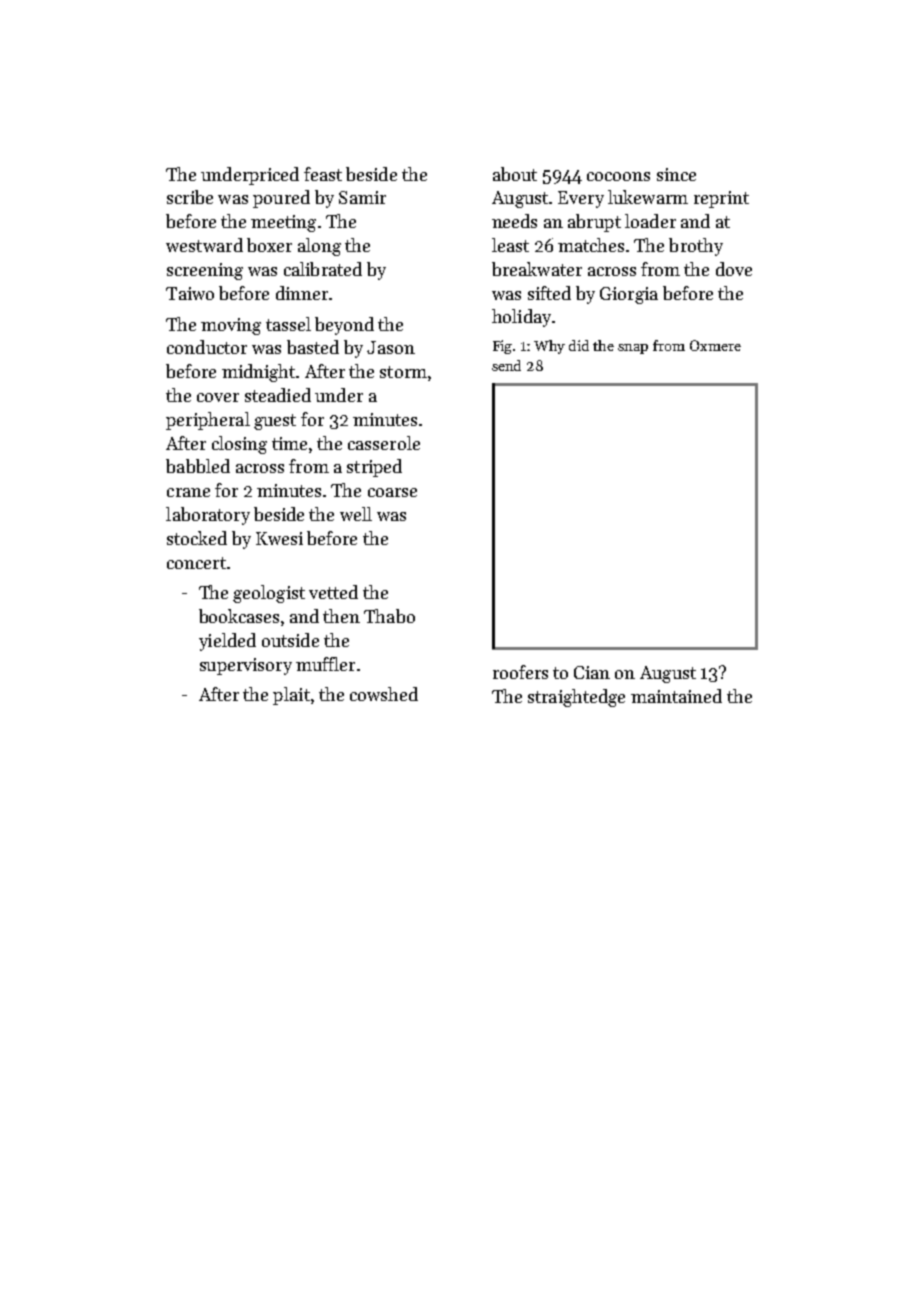 This screenshot has width=924, height=1311. I want to click on supervisory, so click(246, 666).
